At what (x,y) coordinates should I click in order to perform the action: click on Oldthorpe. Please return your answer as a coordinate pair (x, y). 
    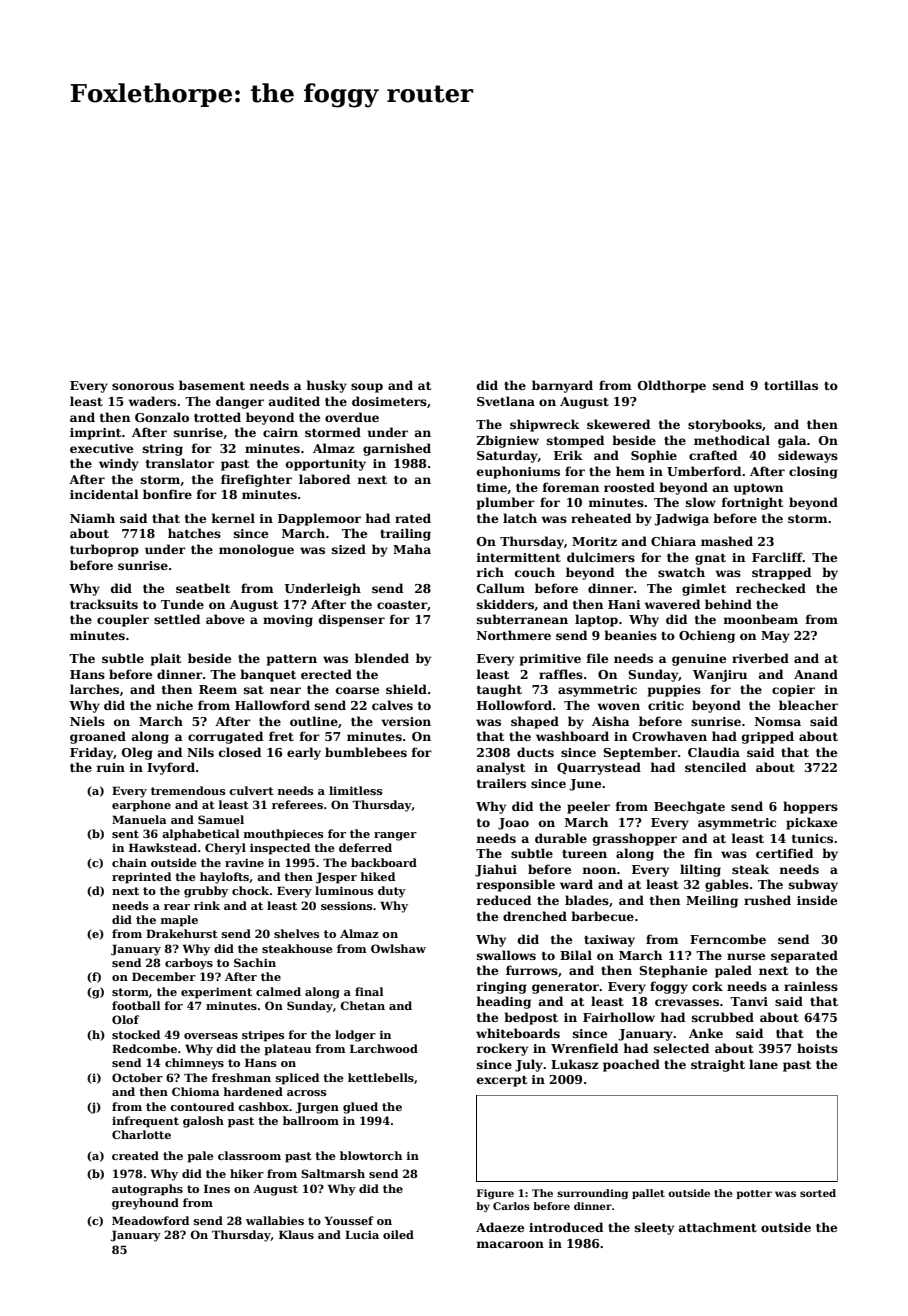
    Looking at the image, I should click on (672, 386).
